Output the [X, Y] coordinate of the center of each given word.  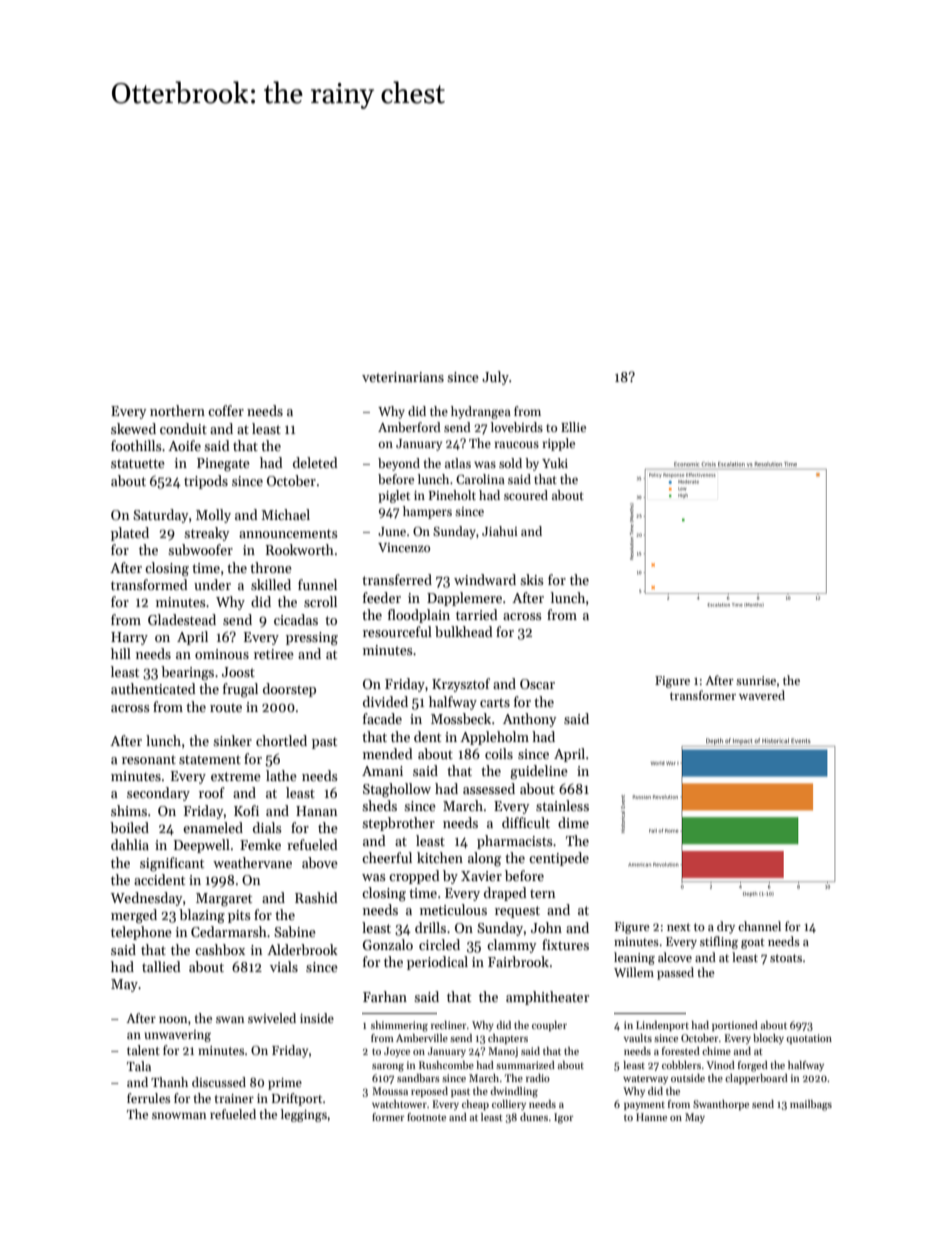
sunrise [756, 680]
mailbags [811, 1105]
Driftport [297, 1099]
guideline [539, 772]
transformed [149, 584]
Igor [563, 1118]
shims [129, 810]
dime [573, 822]
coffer [226, 410]
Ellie [573, 427]
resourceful [397, 631]
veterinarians [403, 377]
